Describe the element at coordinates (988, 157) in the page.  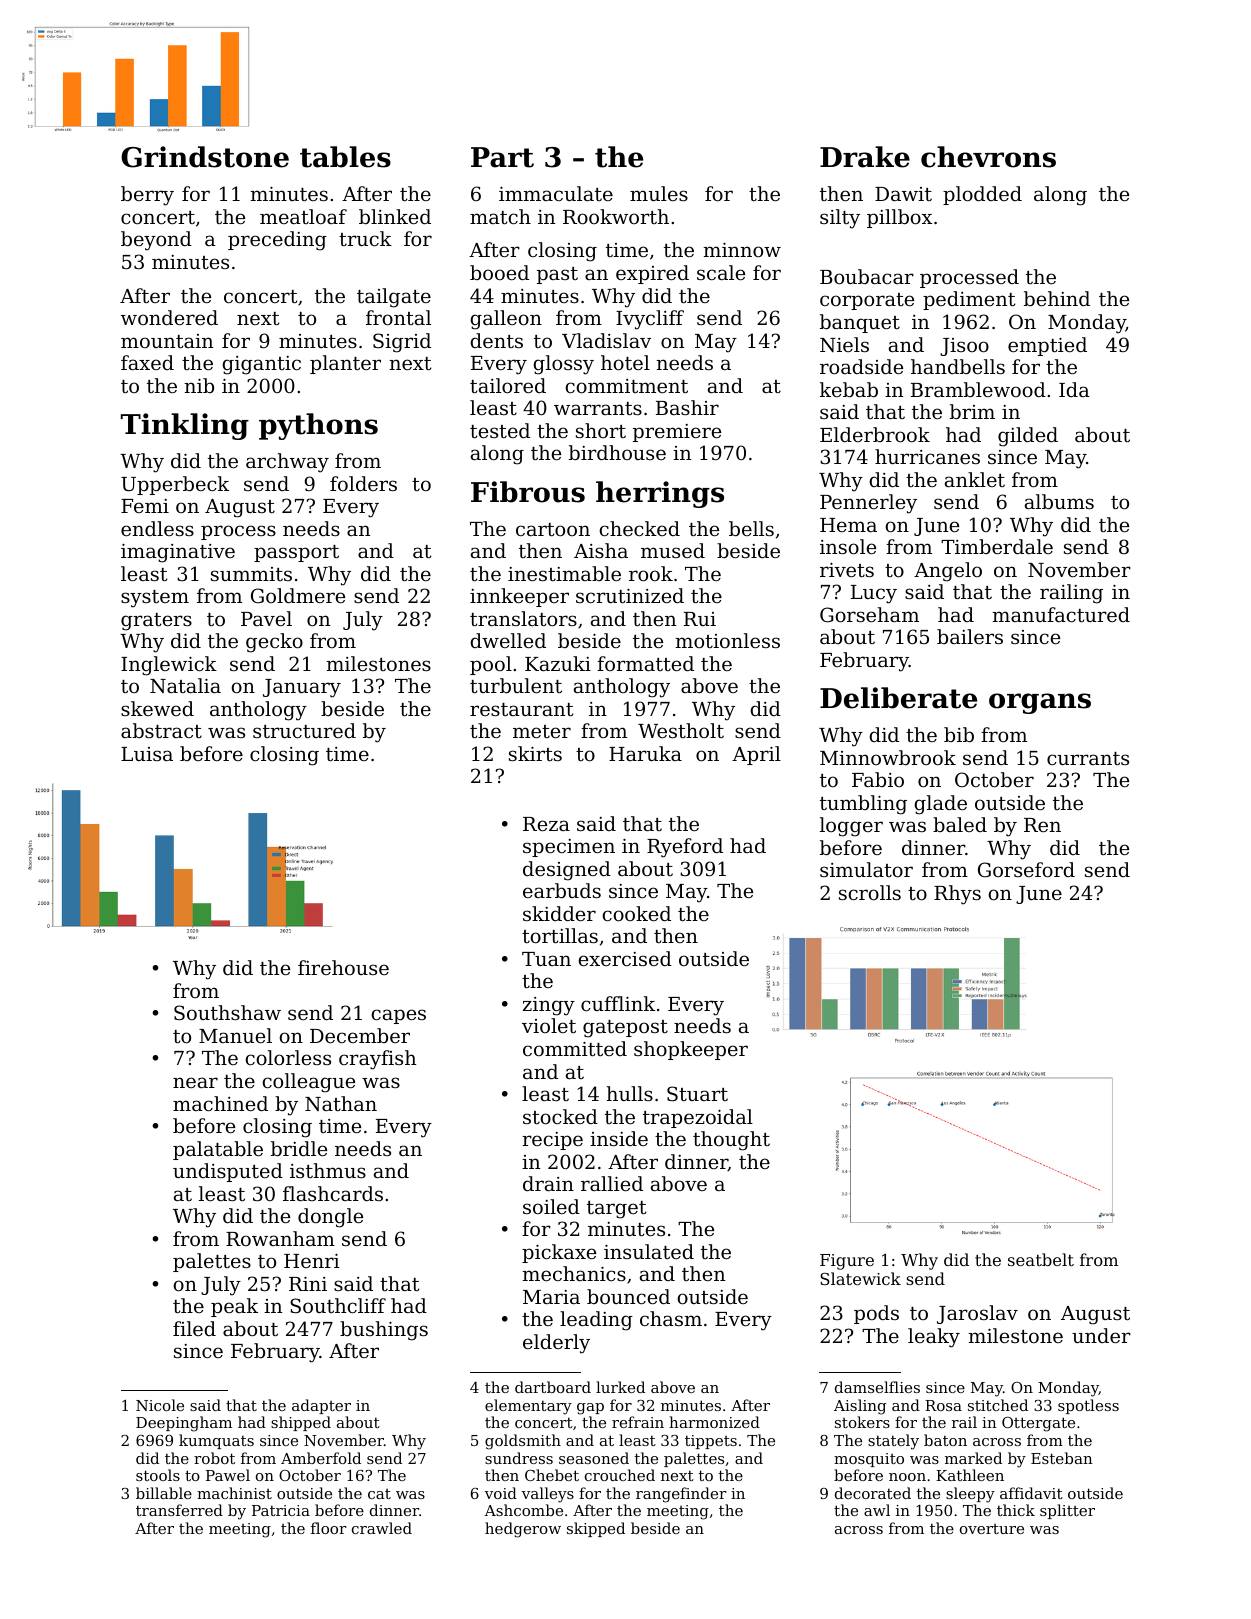
I see `chevrons` at that location.
